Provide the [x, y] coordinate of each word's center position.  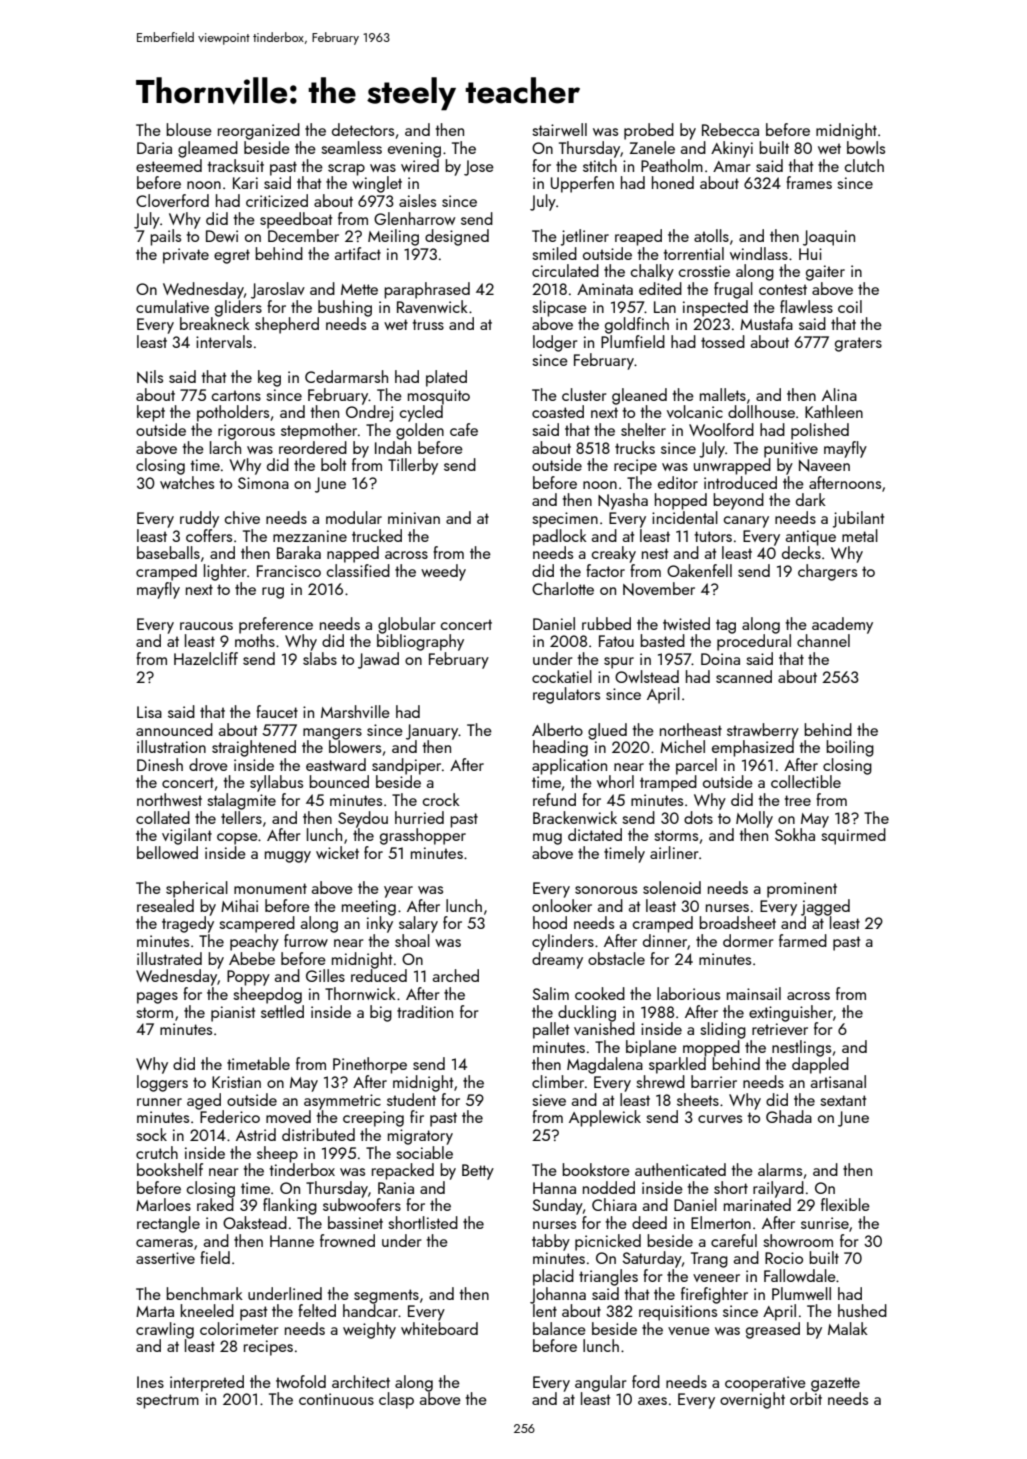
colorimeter [239, 1328]
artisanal [838, 1081]
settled [282, 1011]
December [303, 235]
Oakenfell [699, 570]
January [432, 732]
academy [842, 625]
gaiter [825, 273]
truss [428, 324]
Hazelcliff [206, 658]
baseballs [168, 552]
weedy [443, 572]
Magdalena [605, 1065]
